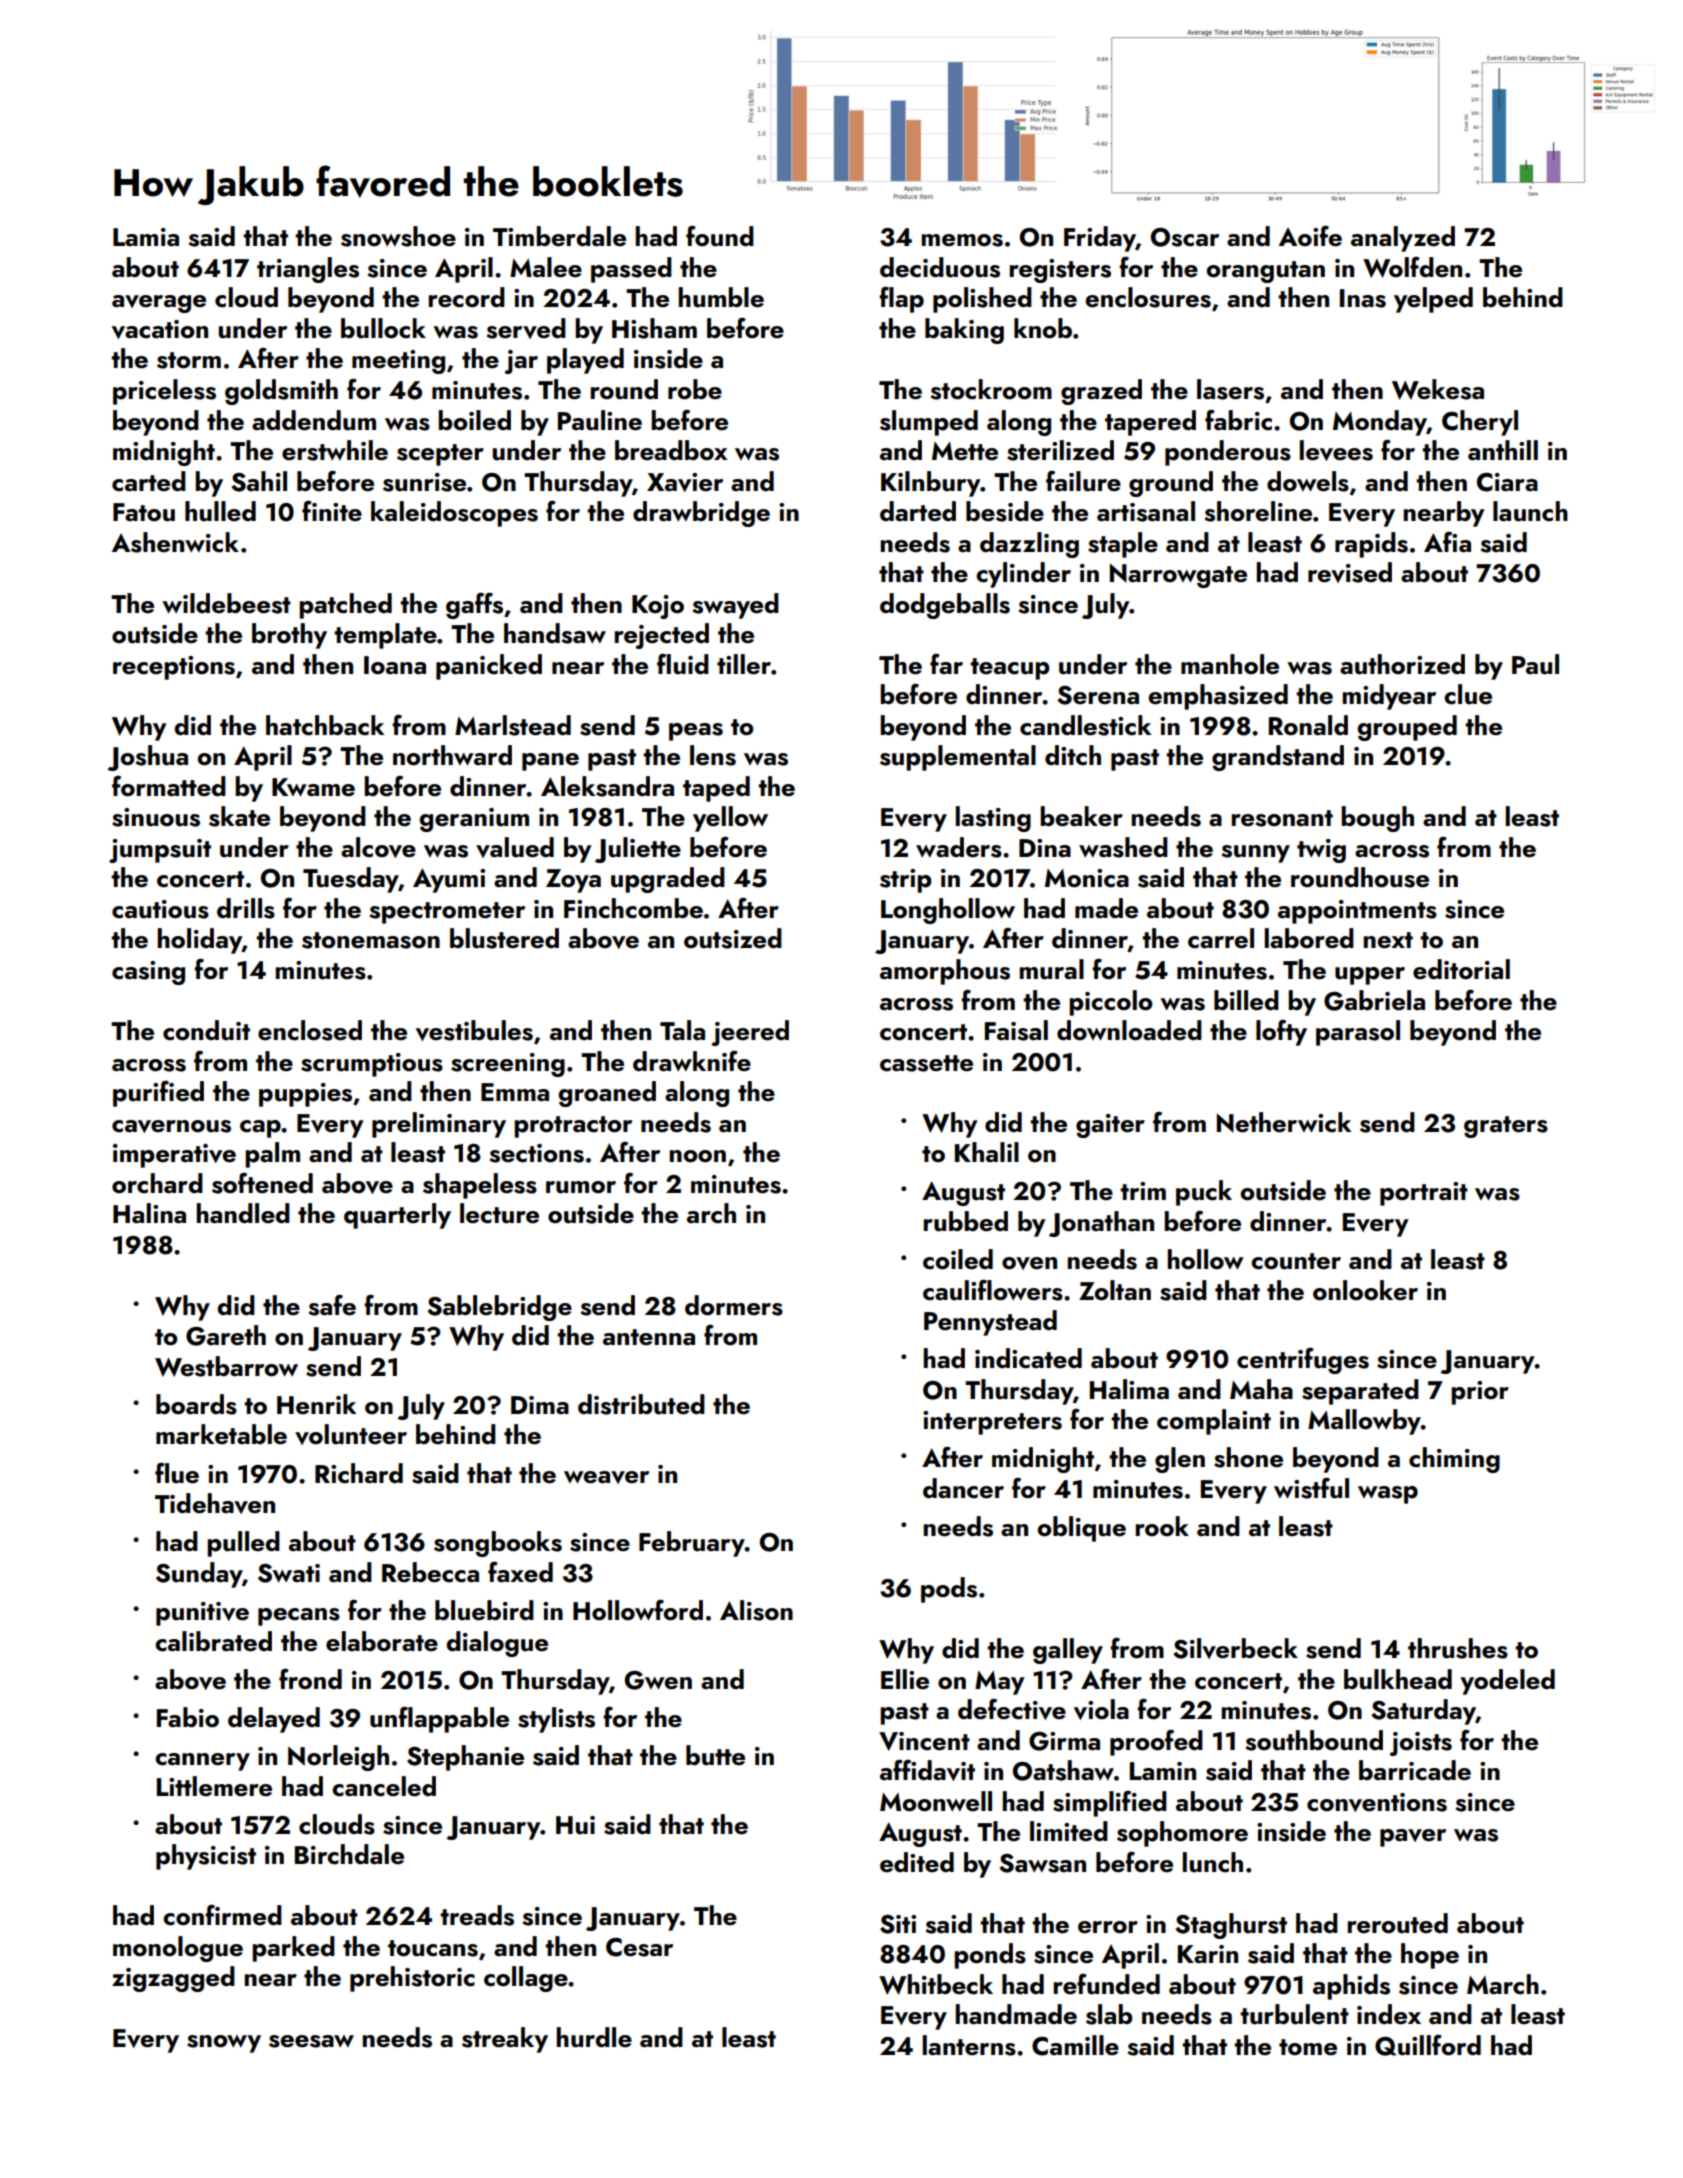 The width and height of the document is (1683, 2178). What do you see at coordinates (581, 1187) in the document?
I see `rumor` at bounding box center [581, 1187].
